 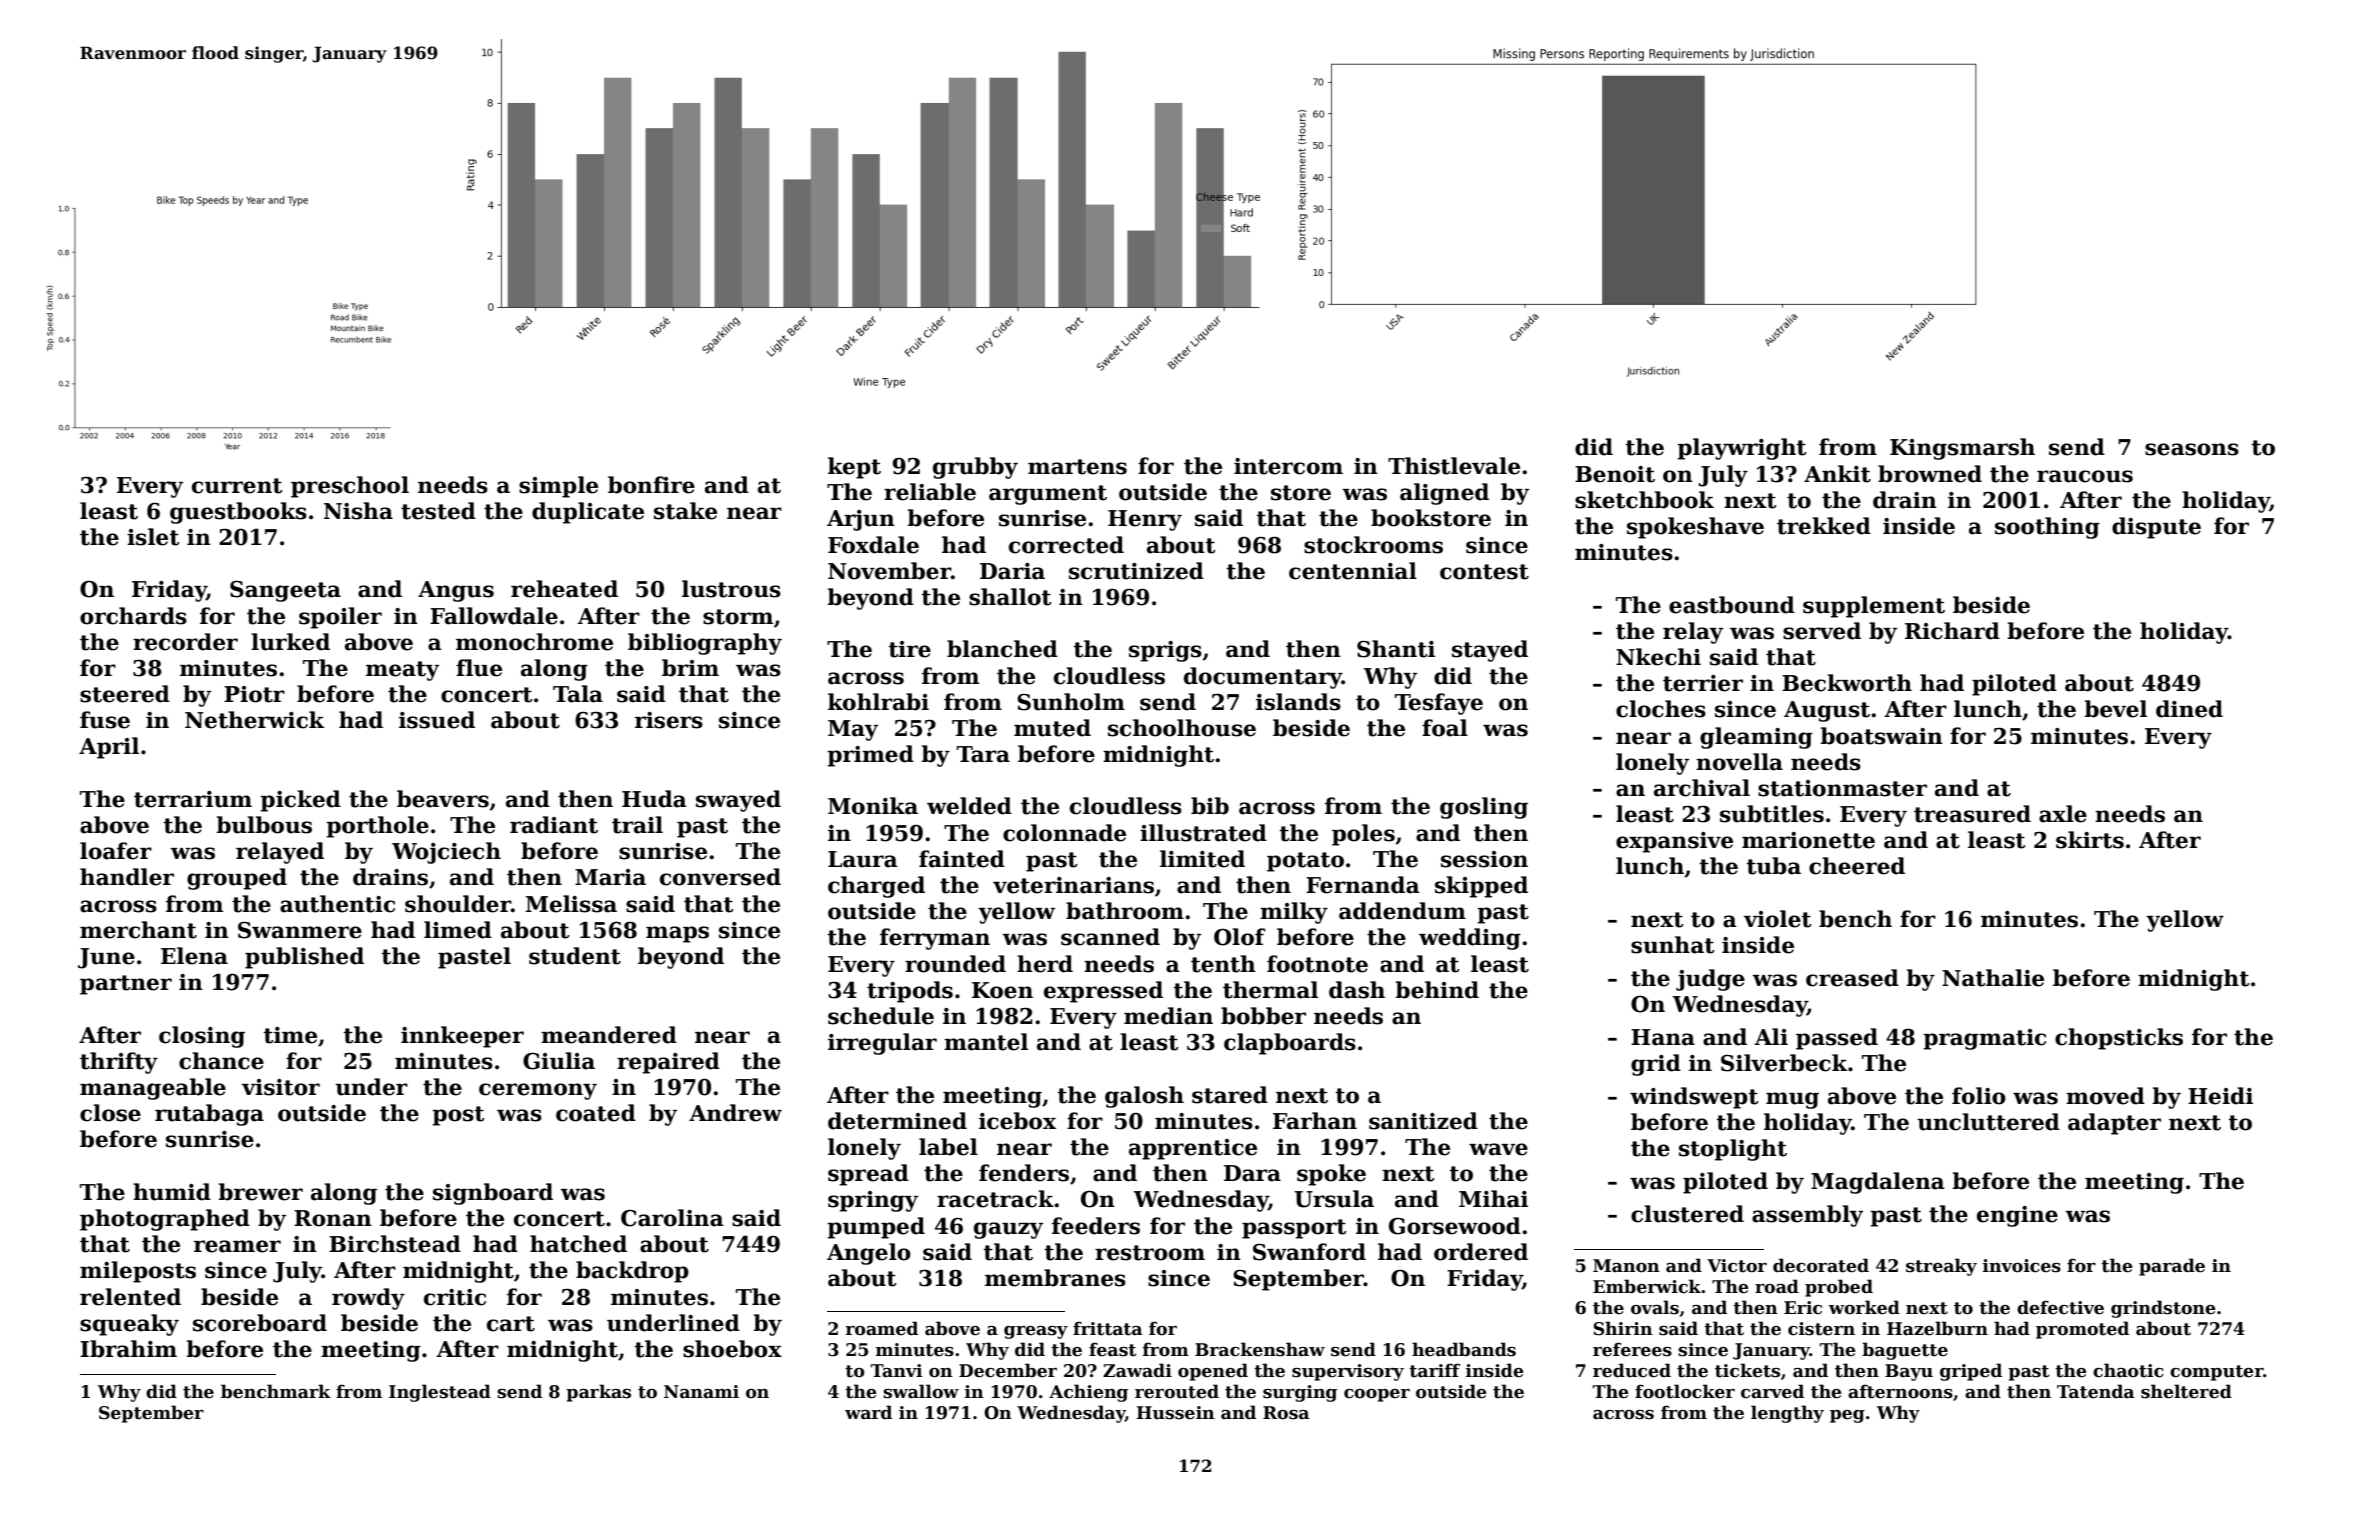 What do you see at coordinates (882, 1044) in the image?
I see `irregular` at bounding box center [882, 1044].
